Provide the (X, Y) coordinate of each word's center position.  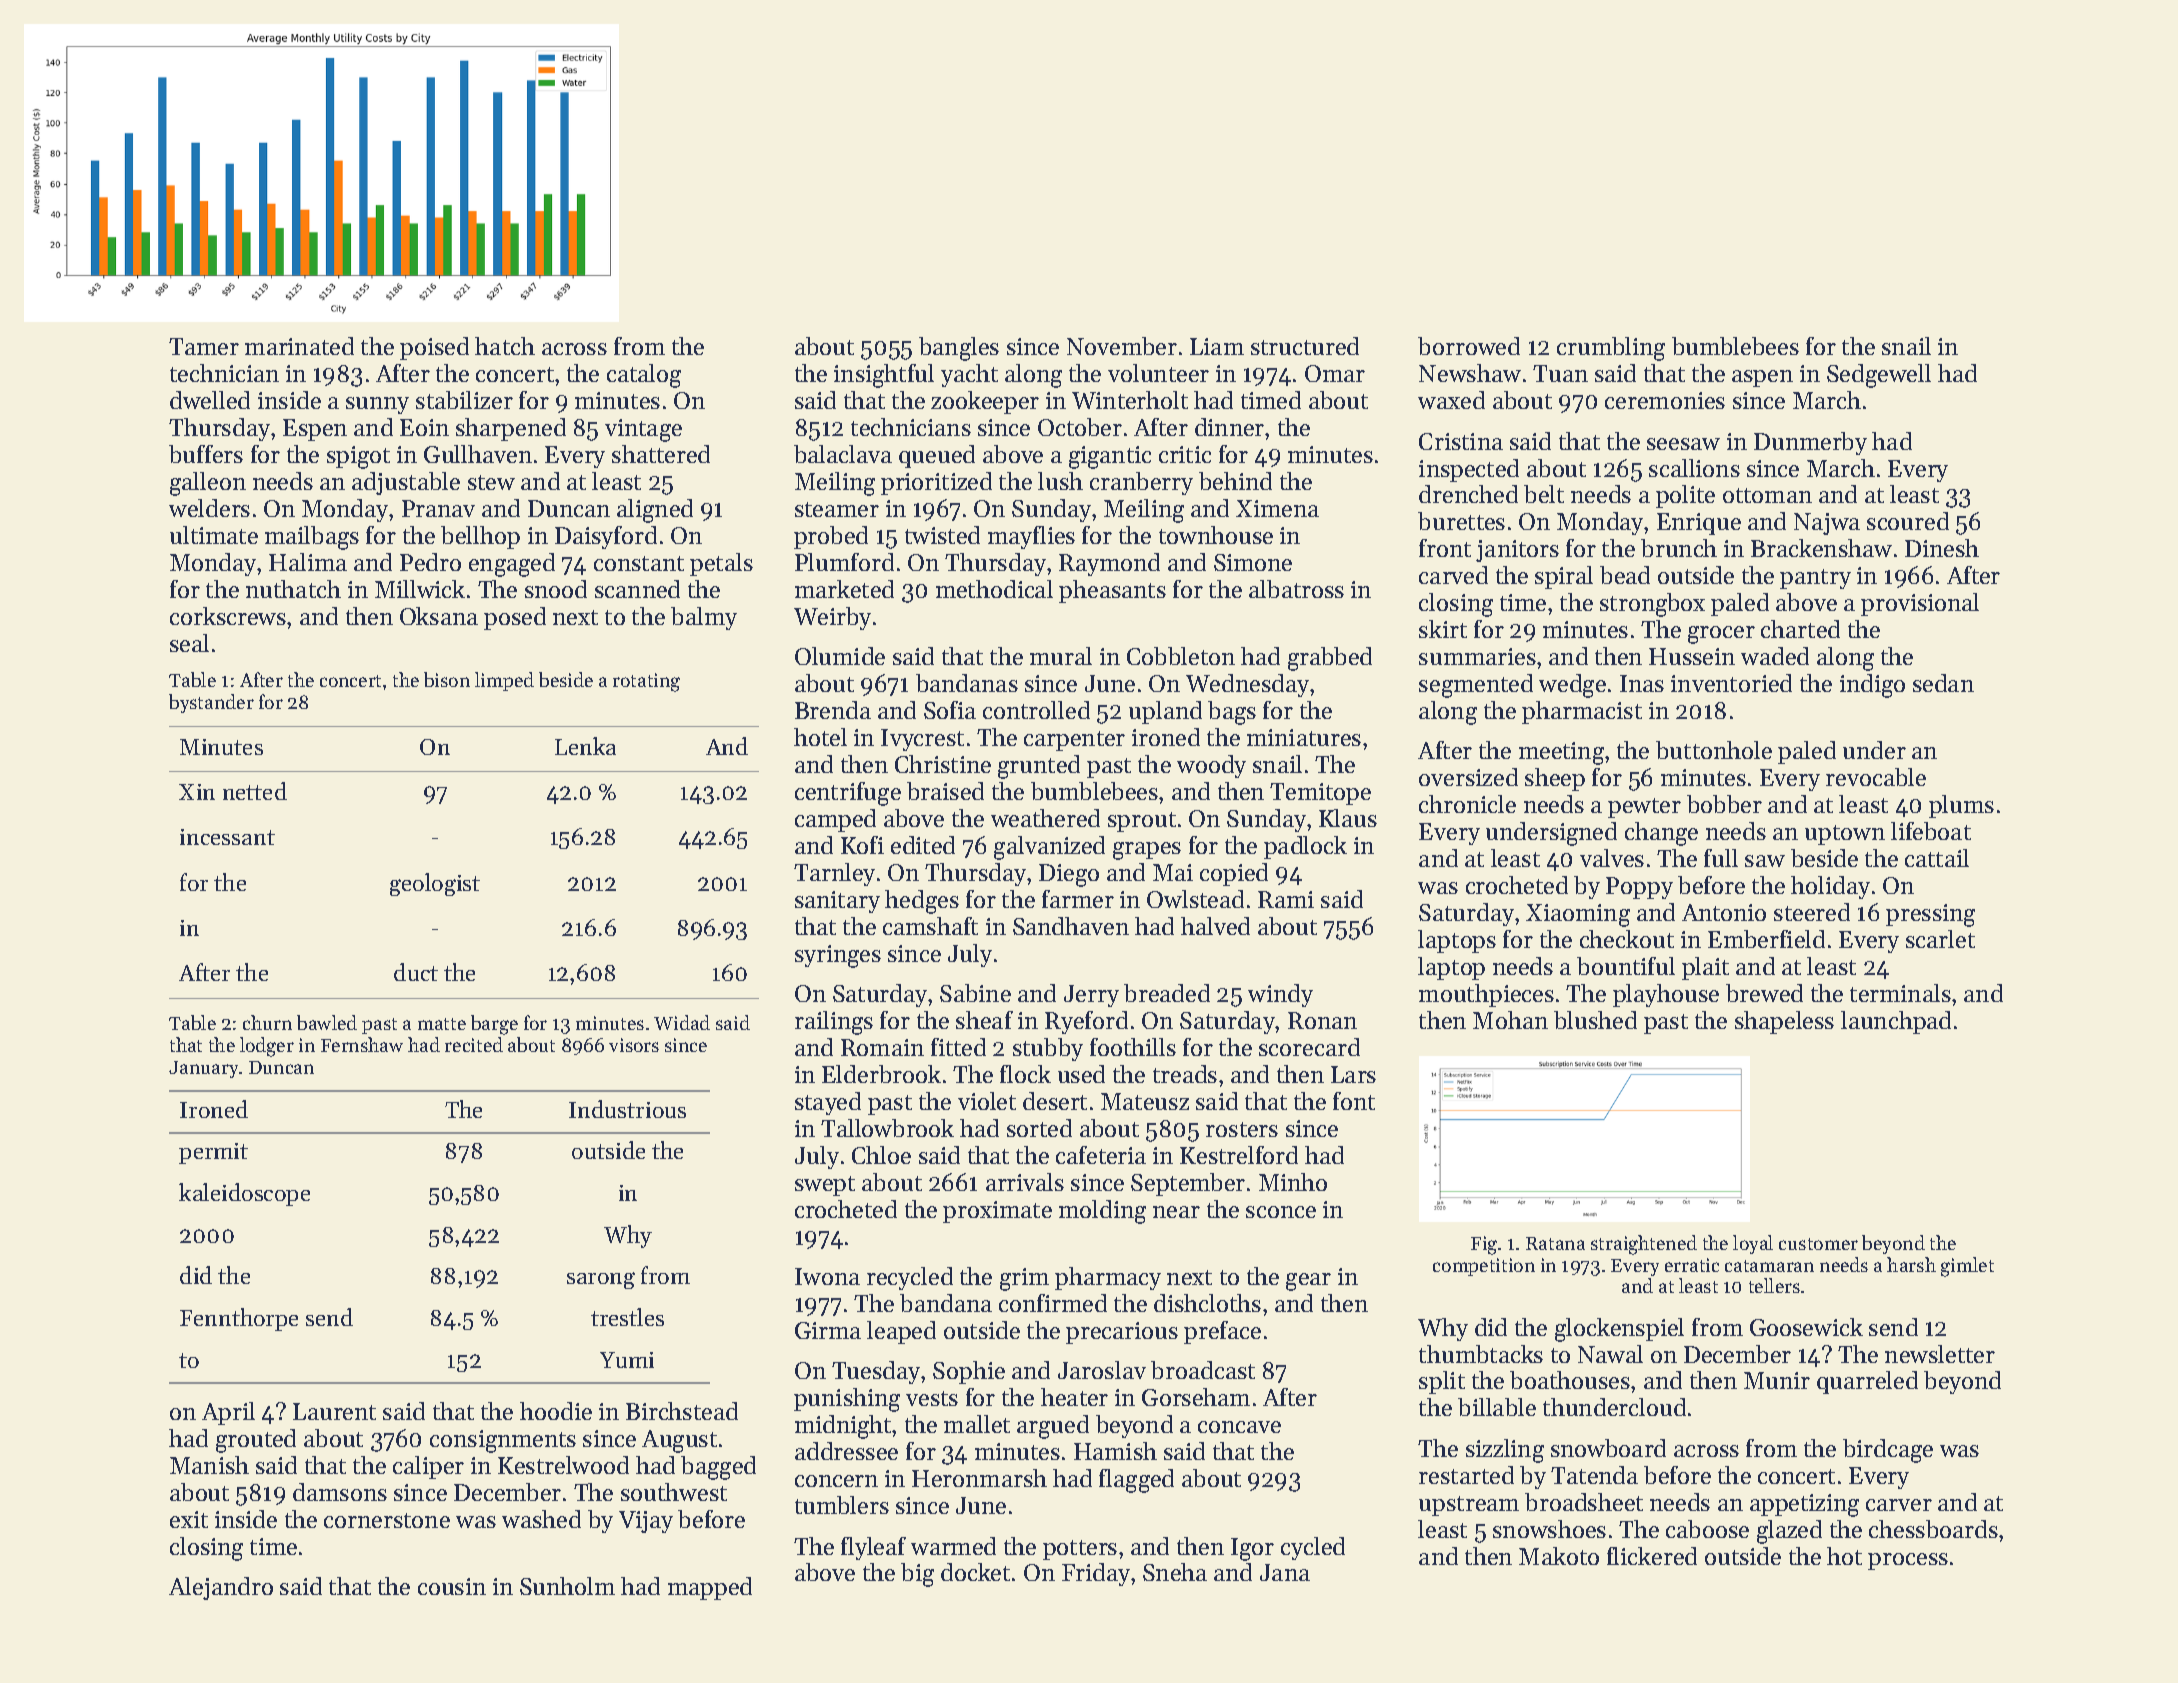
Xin (197, 792)
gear (1308, 1282)
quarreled (1867, 1382)
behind (1235, 481)
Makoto (1559, 1556)
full (1721, 858)
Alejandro (221, 1588)
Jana (1285, 1572)
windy (1280, 995)
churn (267, 1022)
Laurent (334, 1411)
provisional (1920, 604)
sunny (377, 405)
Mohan (1510, 1020)
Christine (943, 764)
